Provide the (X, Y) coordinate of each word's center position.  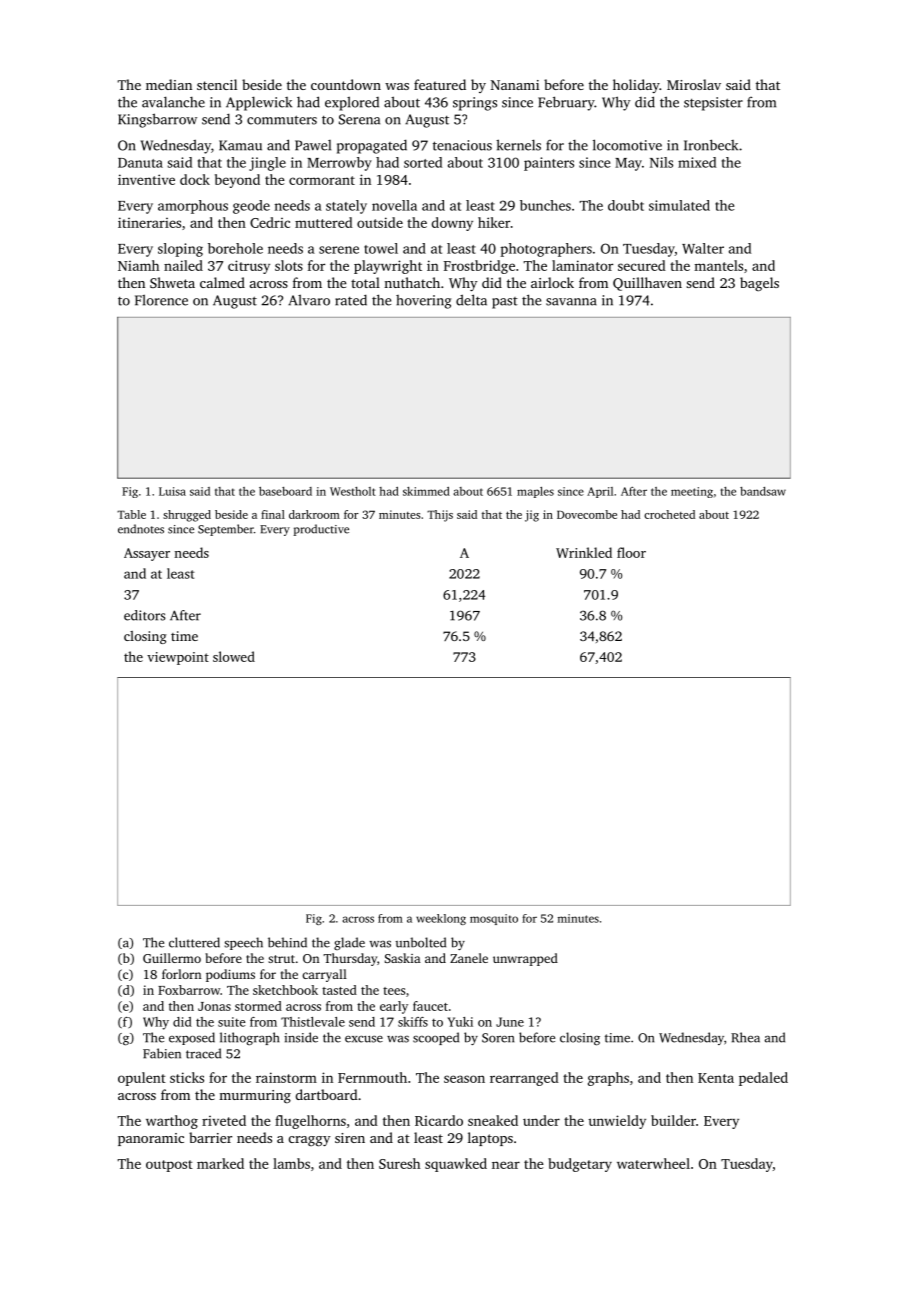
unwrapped (525, 959)
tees (394, 991)
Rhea (745, 1037)
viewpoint (178, 658)
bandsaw (763, 491)
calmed (222, 282)
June (510, 1022)
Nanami (515, 85)
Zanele (469, 958)
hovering (423, 302)
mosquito (494, 919)
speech (243, 943)
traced (203, 1053)
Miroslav (694, 84)
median (169, 84)
